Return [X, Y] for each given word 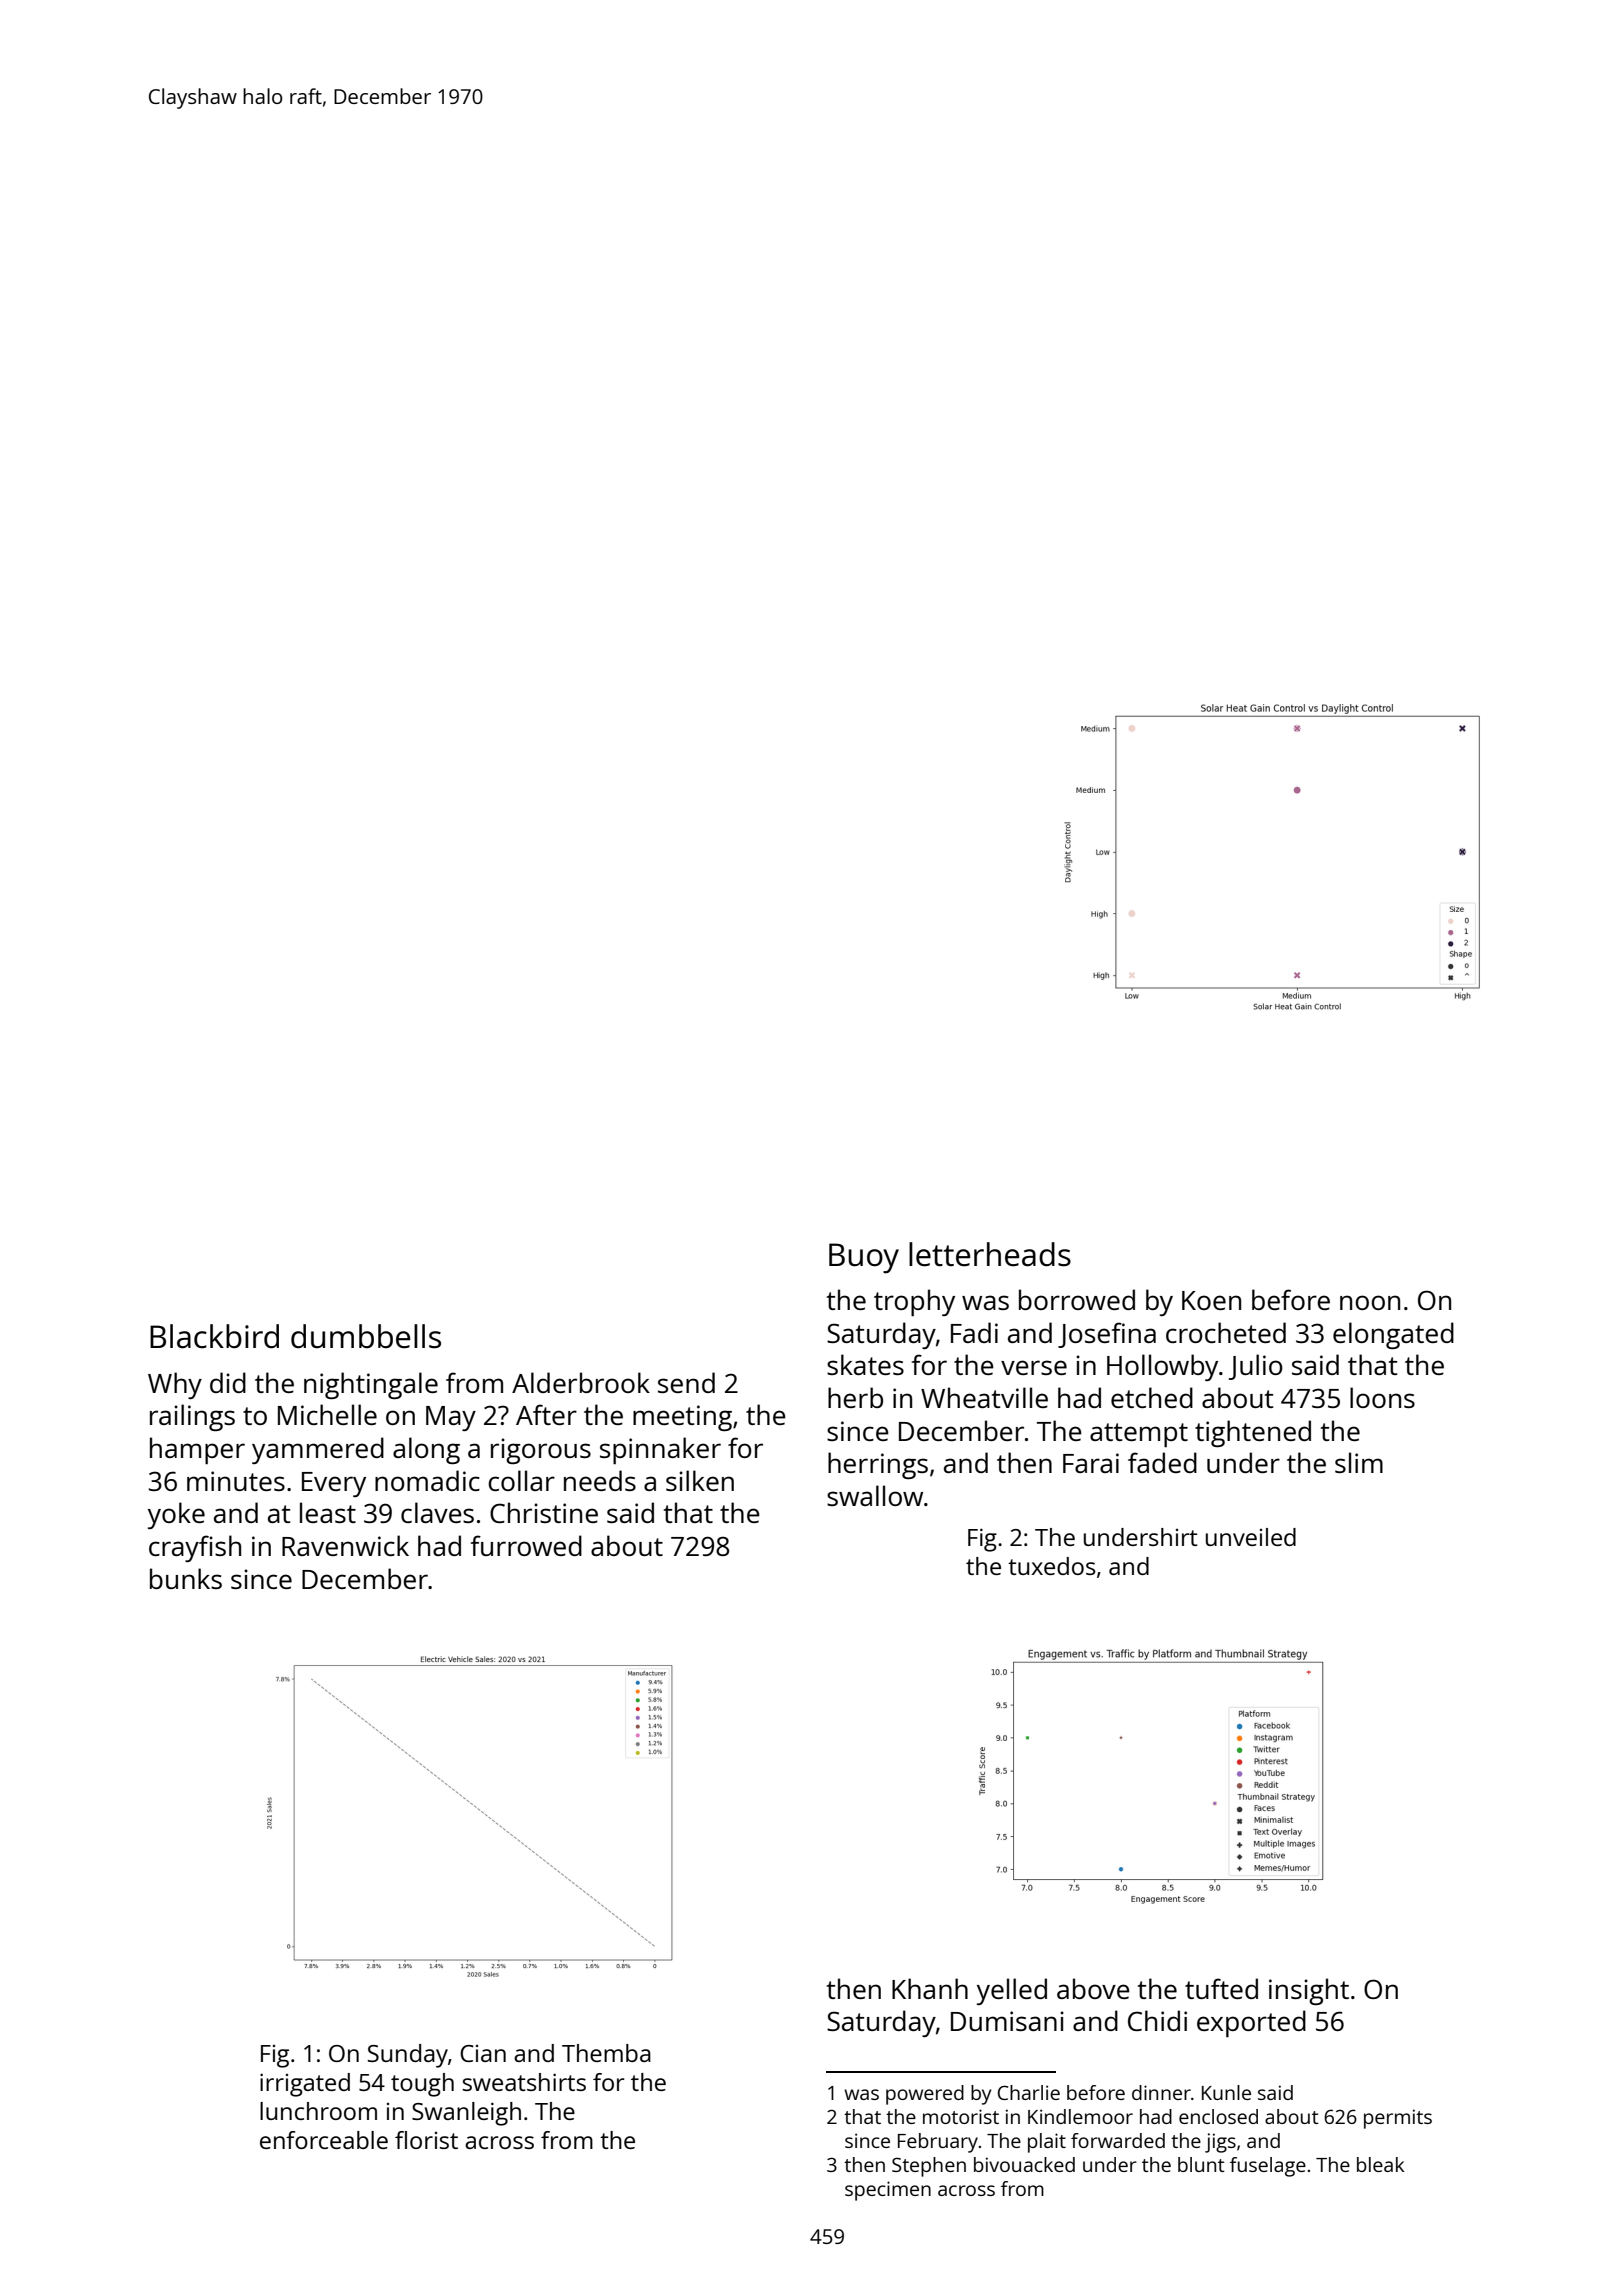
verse [1034, 1367]
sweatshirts [524, 2082]
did [228, 1382]
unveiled [1251, 1537]
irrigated [305, 2085]
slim [1359, 1462]
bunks [186, 1578]
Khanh [930, 1988]
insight [1309, 1991]
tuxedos [1052, 1566]
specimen [888, 2191]
